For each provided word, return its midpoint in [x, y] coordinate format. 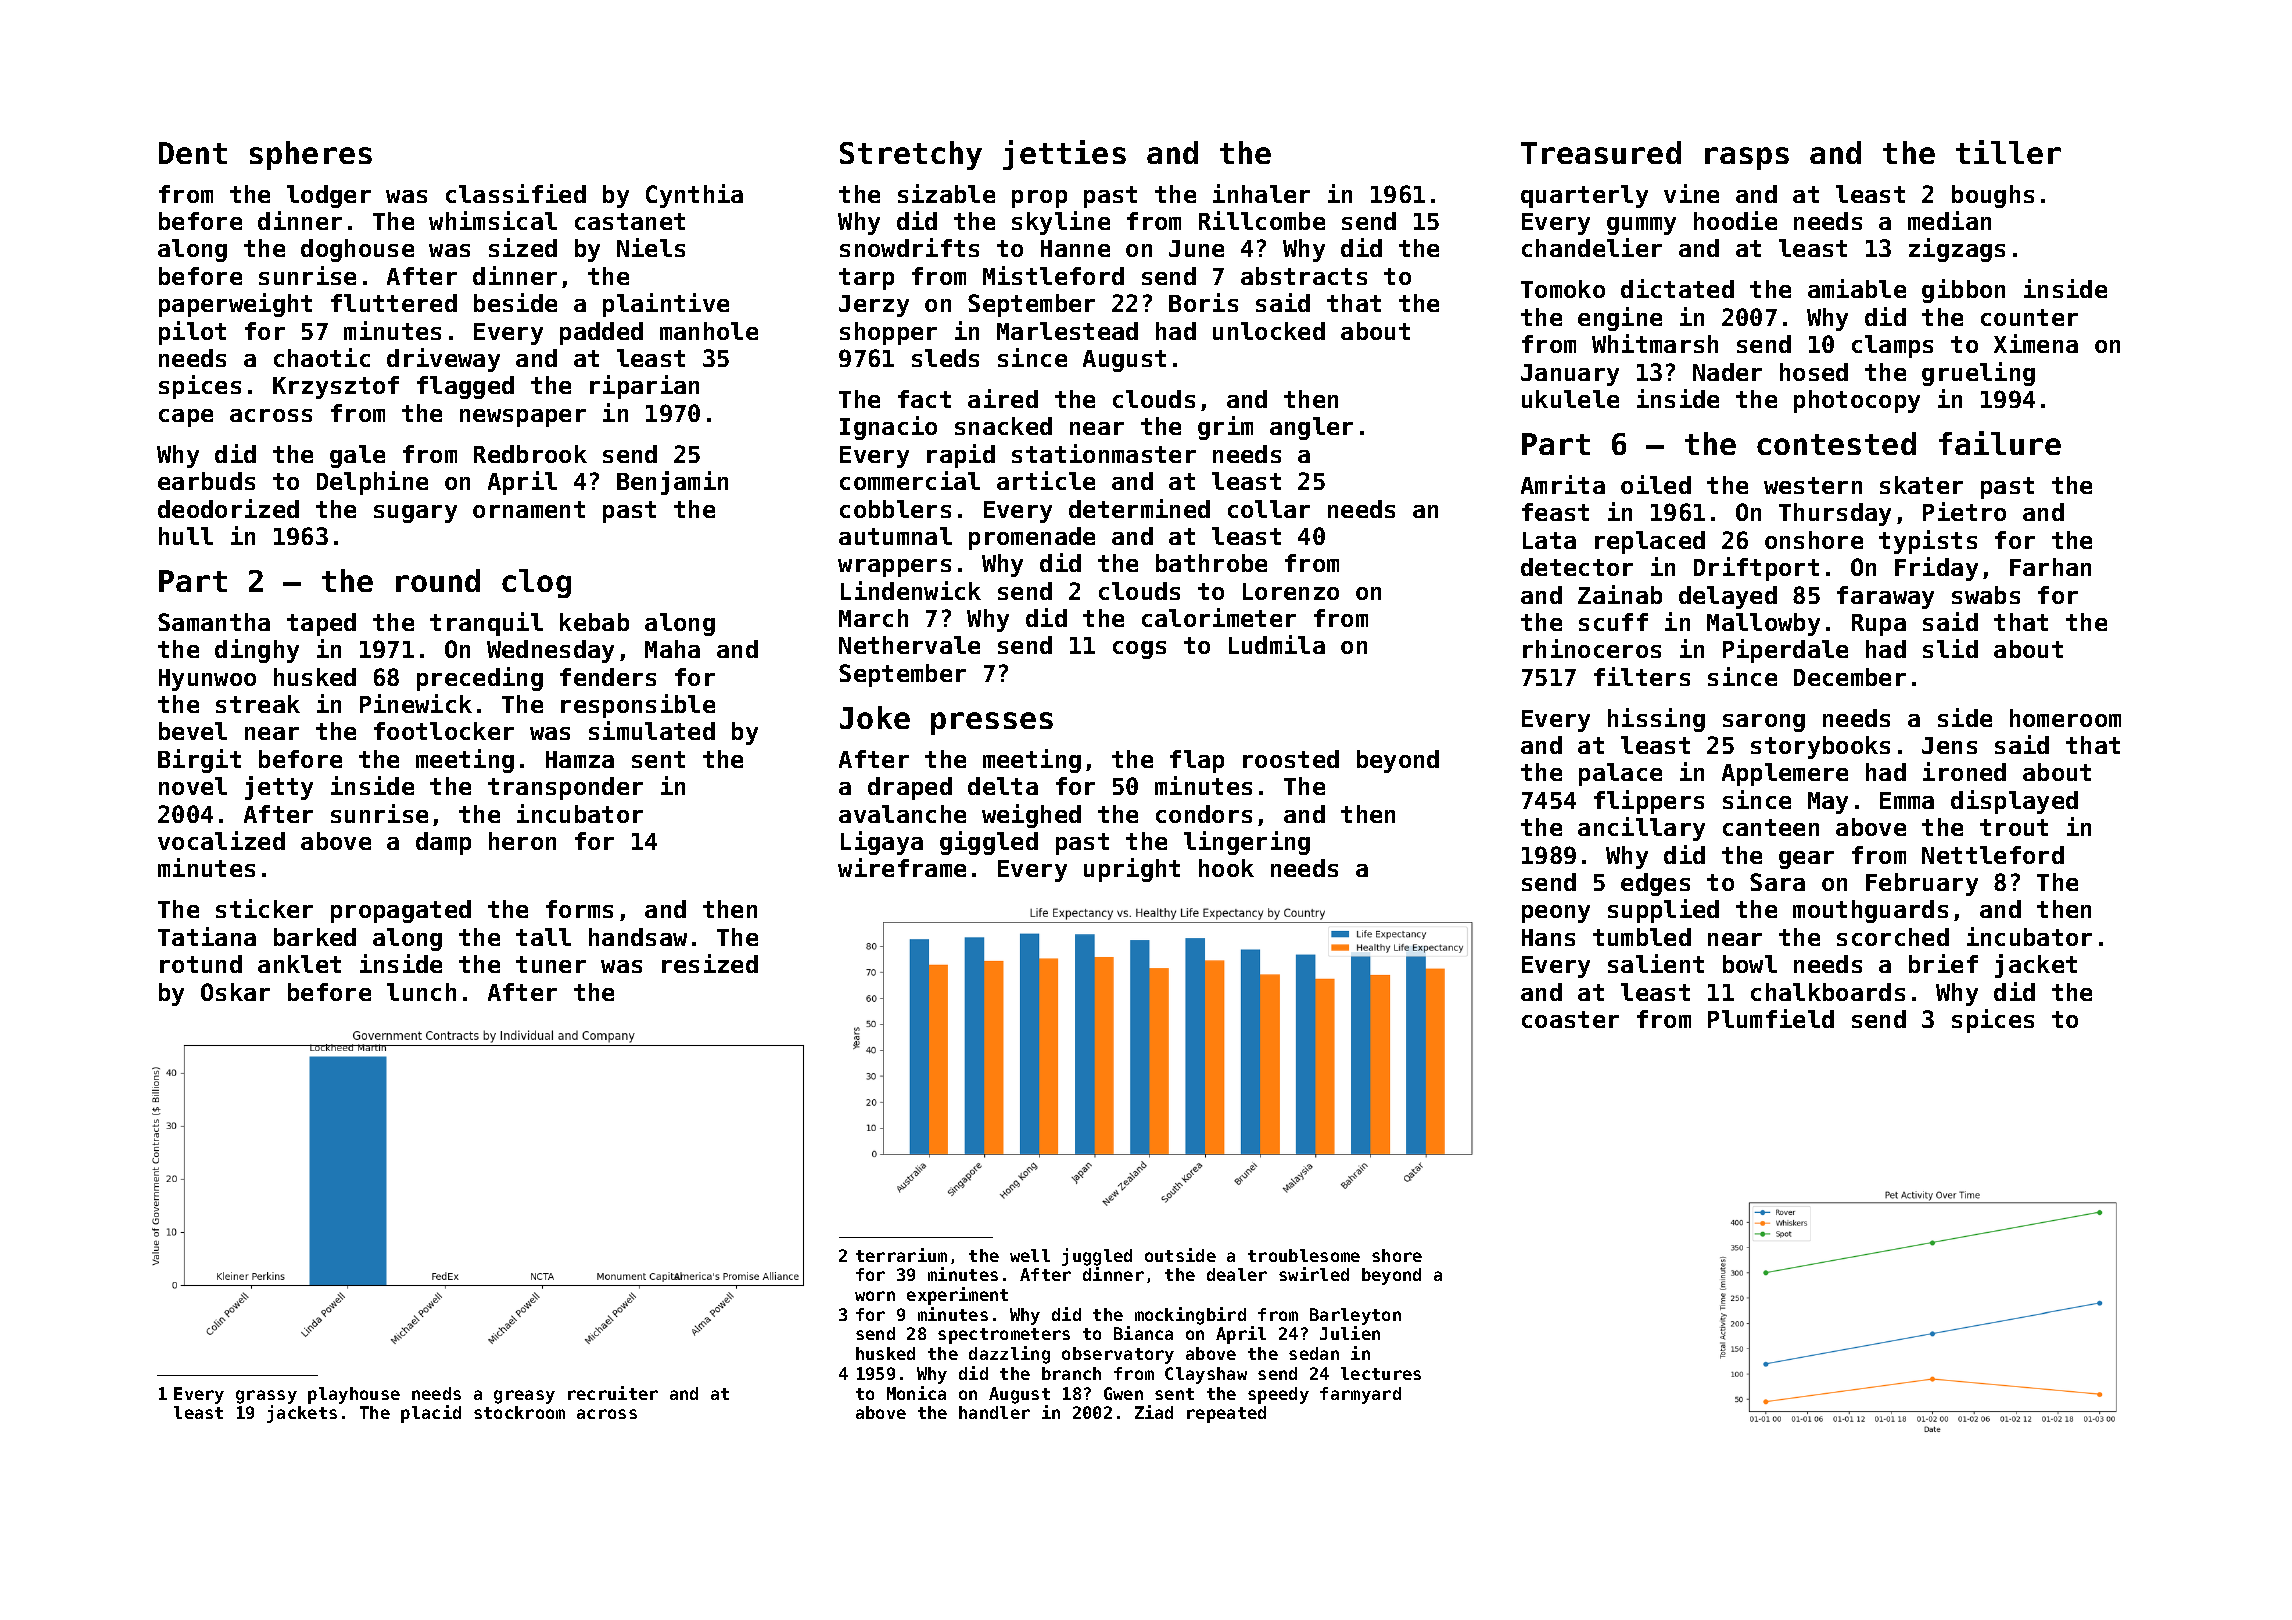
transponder [565, 788]
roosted [1291, 759]
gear [1806, 860]
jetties [1064, 155]
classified [516, 193]
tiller [2008, 152]
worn [875, 1296]
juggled [1097, 1257]
